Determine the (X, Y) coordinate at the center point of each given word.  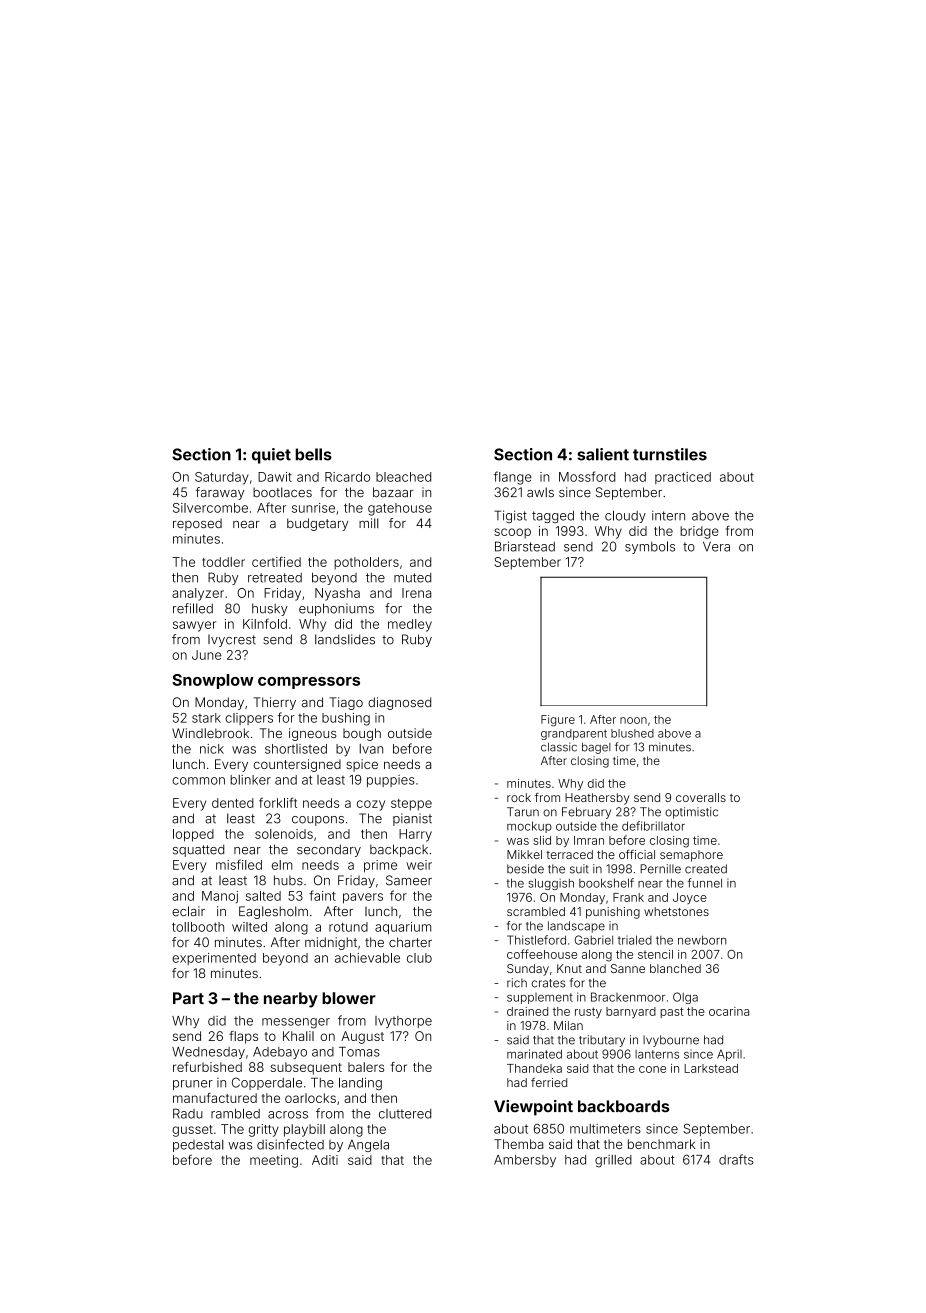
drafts (736, 1159)
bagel (596, 748)
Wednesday (208, 1053)
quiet (271, 456)
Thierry (274, 703)
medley (410, 625)
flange (513, 478)
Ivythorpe (403, 1022)
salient (603, 454)
